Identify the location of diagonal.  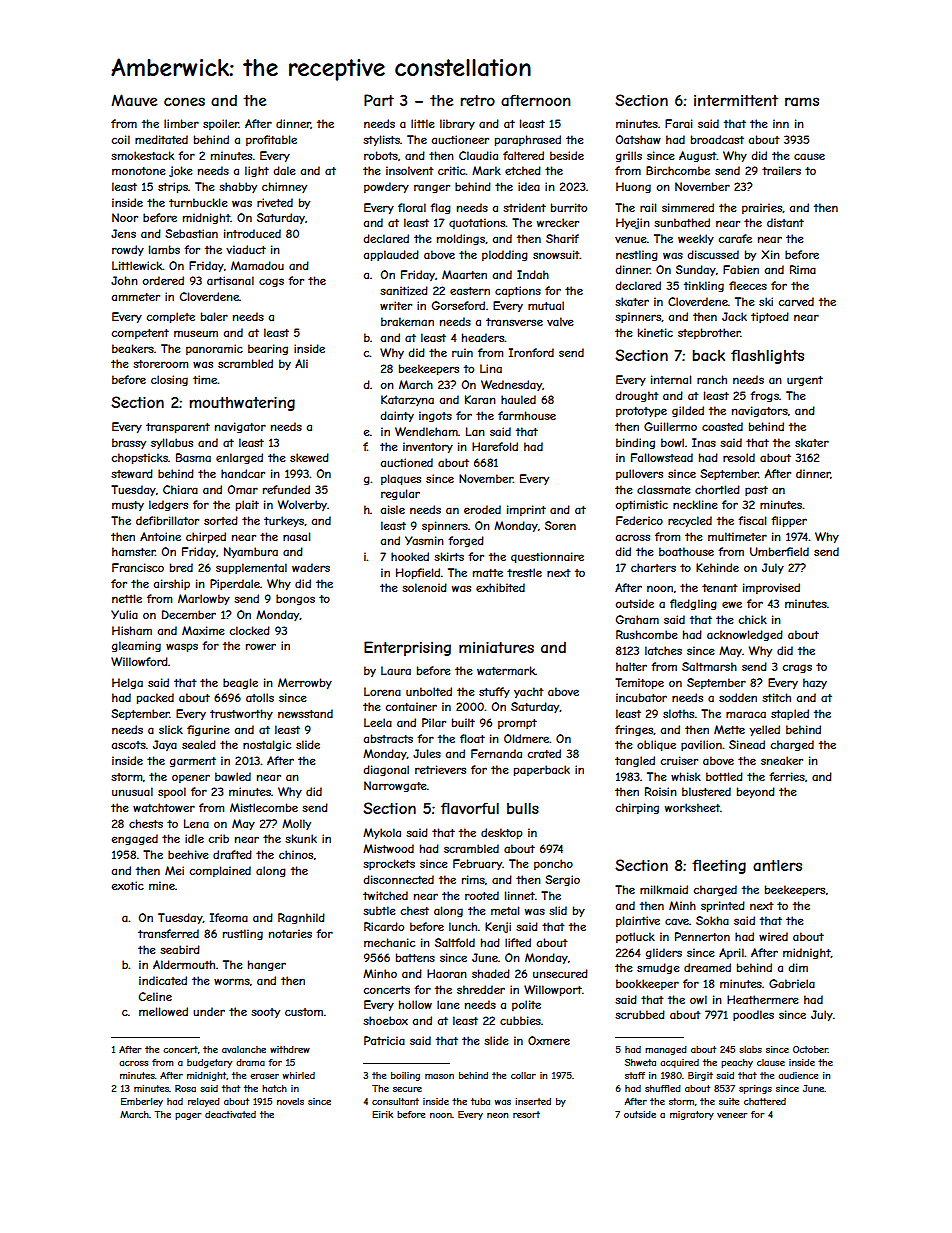
(386, 770).
